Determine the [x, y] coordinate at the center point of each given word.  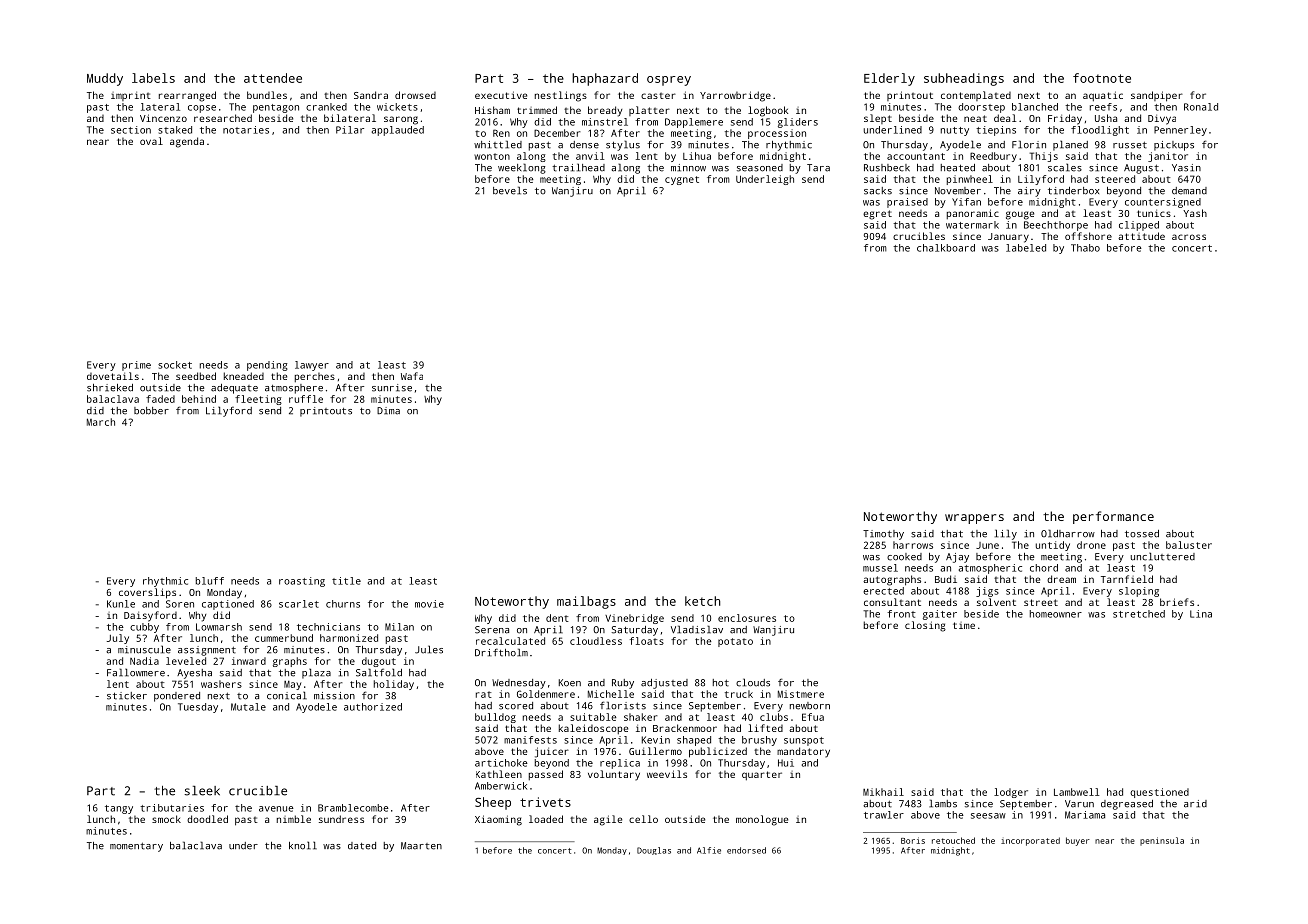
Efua [813, 717]
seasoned [760, 168]
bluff [210, 581]
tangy [119, 809]
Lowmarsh [219, 627]
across [1189, 237]
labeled [1026, 248]
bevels [510, 190]
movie [429, 604]
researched [223, 118]
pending [267, 366]
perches [315, 377]
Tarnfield [1127, 579]
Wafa [412, 376]
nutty [955, 131]
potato [735, 642]
